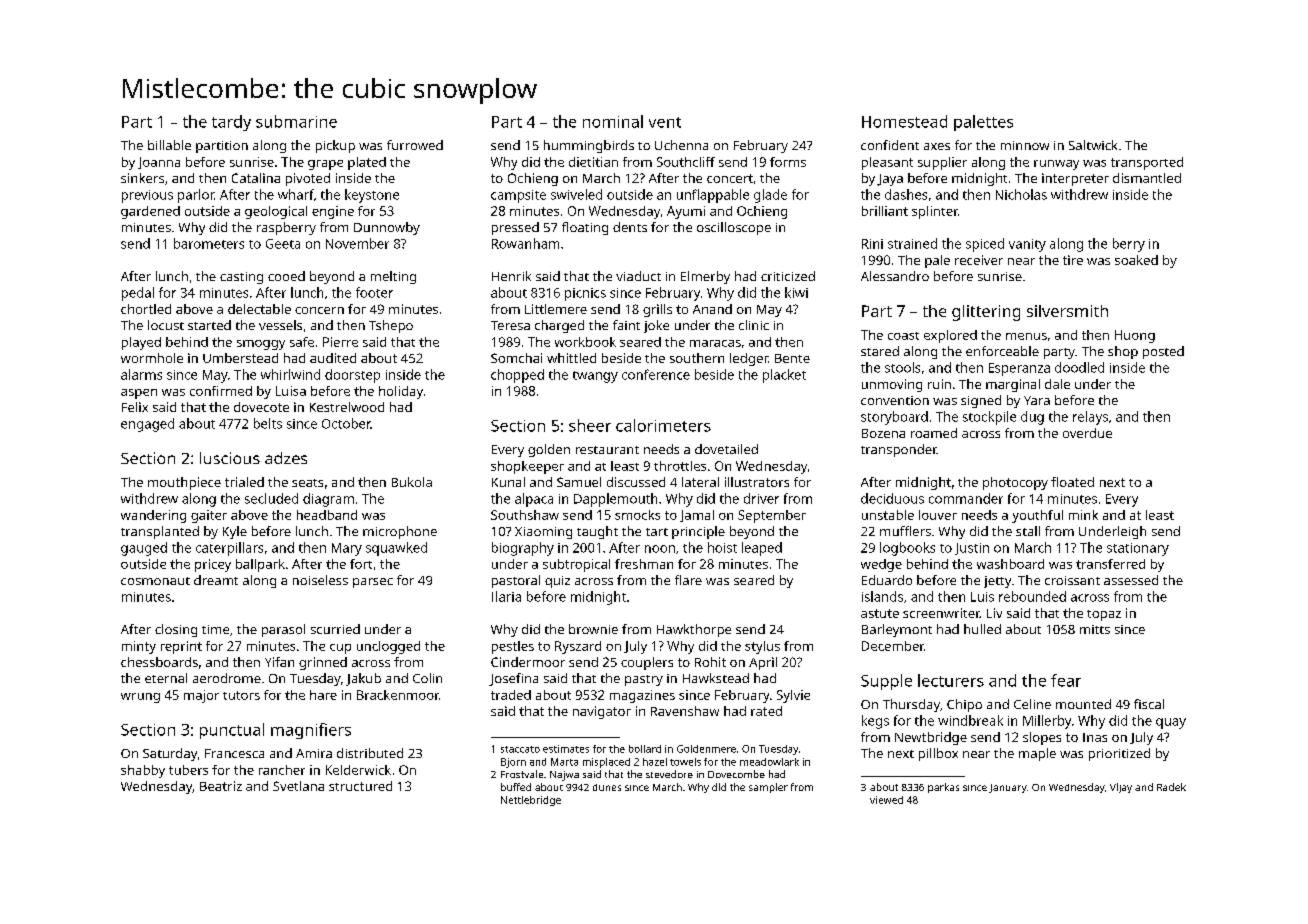  Describe the element at coordinates (346, 423) in the document. I see `October` at that location.
